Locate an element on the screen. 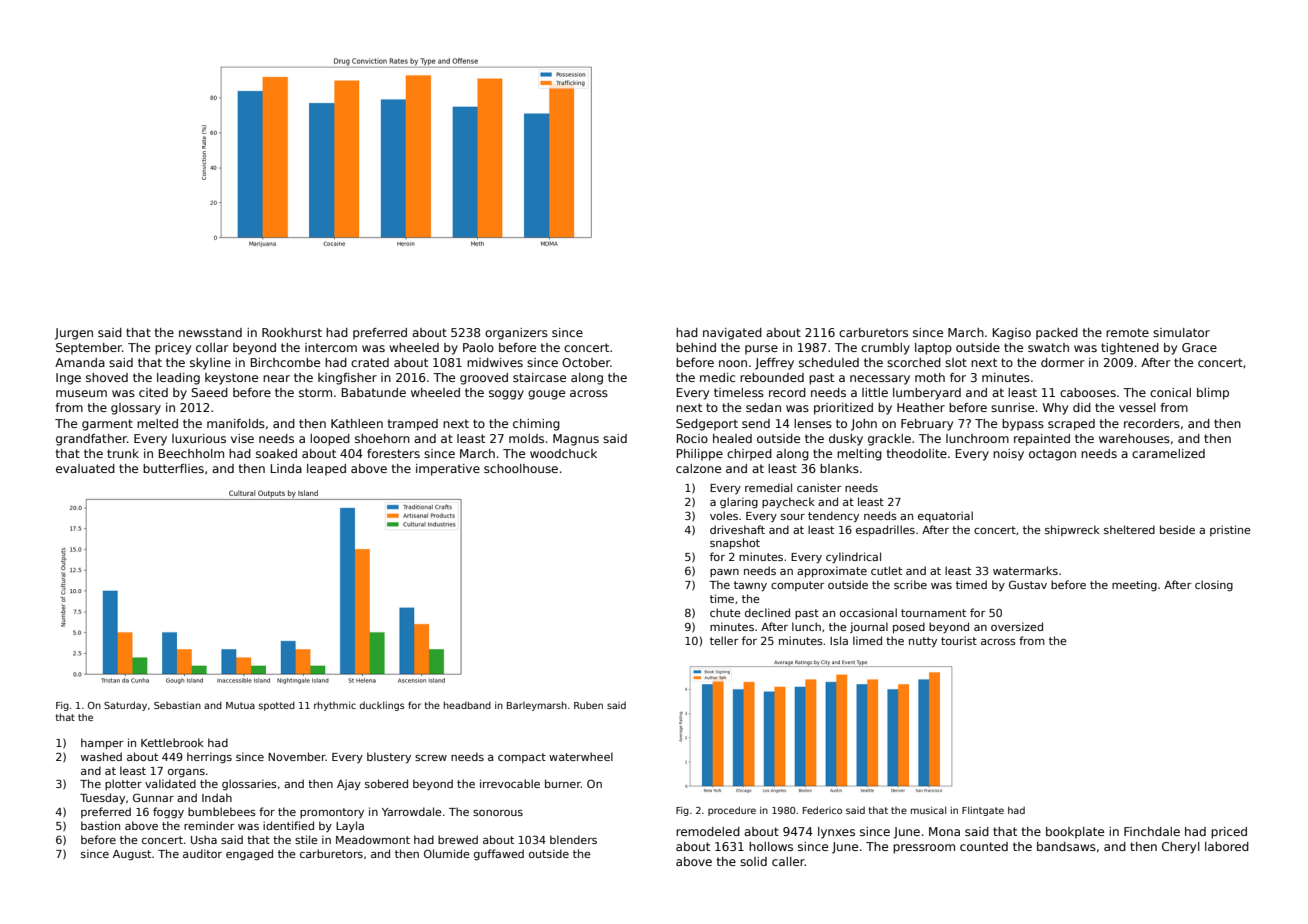  oversized is located at coordinates (1017, 626).
